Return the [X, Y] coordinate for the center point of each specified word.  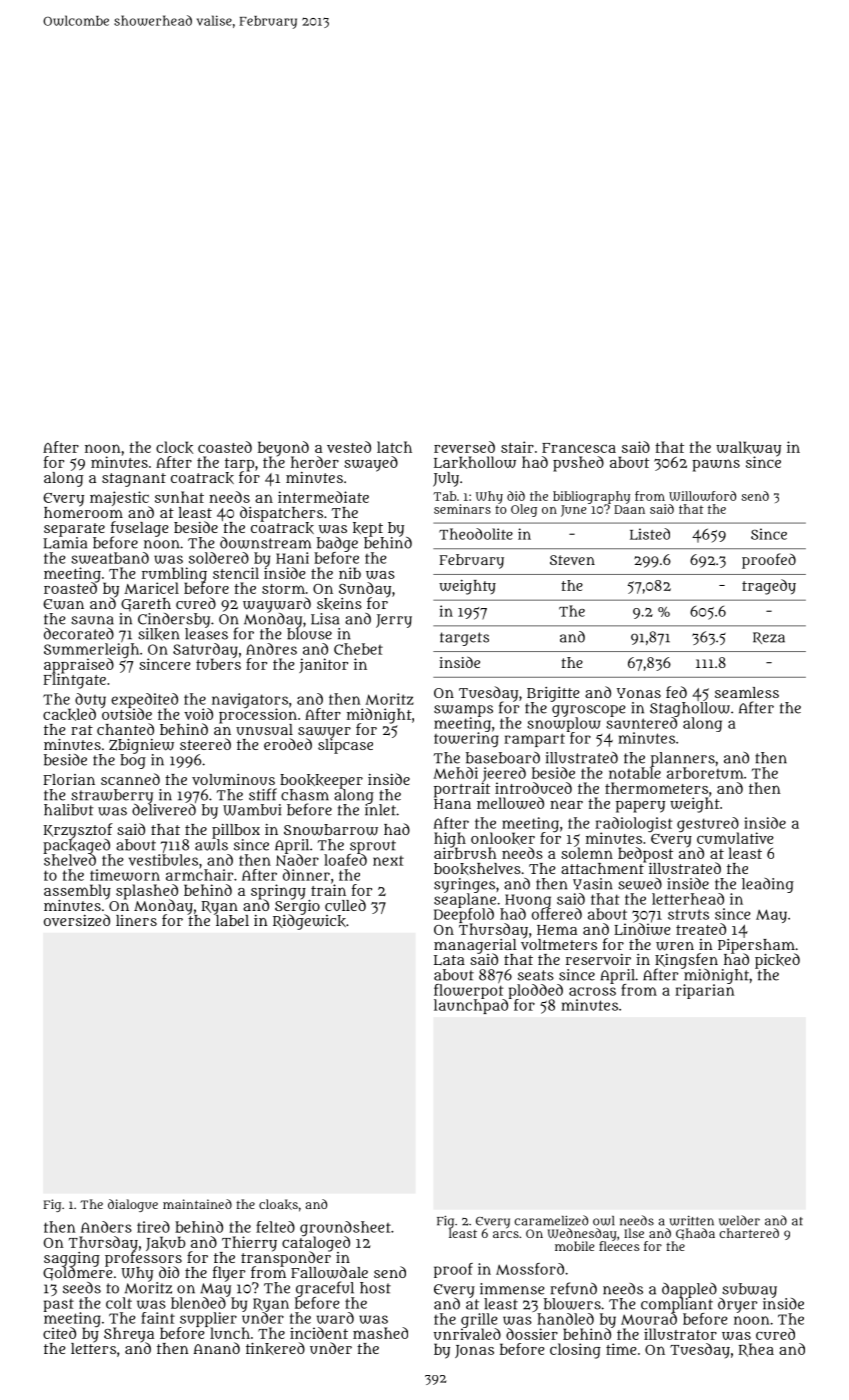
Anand [216, 1348]
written [692, 1220]
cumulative [735, 838]
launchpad [471, 1006]
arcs [506, 1234]
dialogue [133, 1205]
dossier [532, 1334]
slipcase [345, 746]
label [232, 920]
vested [349, 447]
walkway [748, 448]
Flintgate [74, 681]
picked [777, 961]
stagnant [134, 480]
